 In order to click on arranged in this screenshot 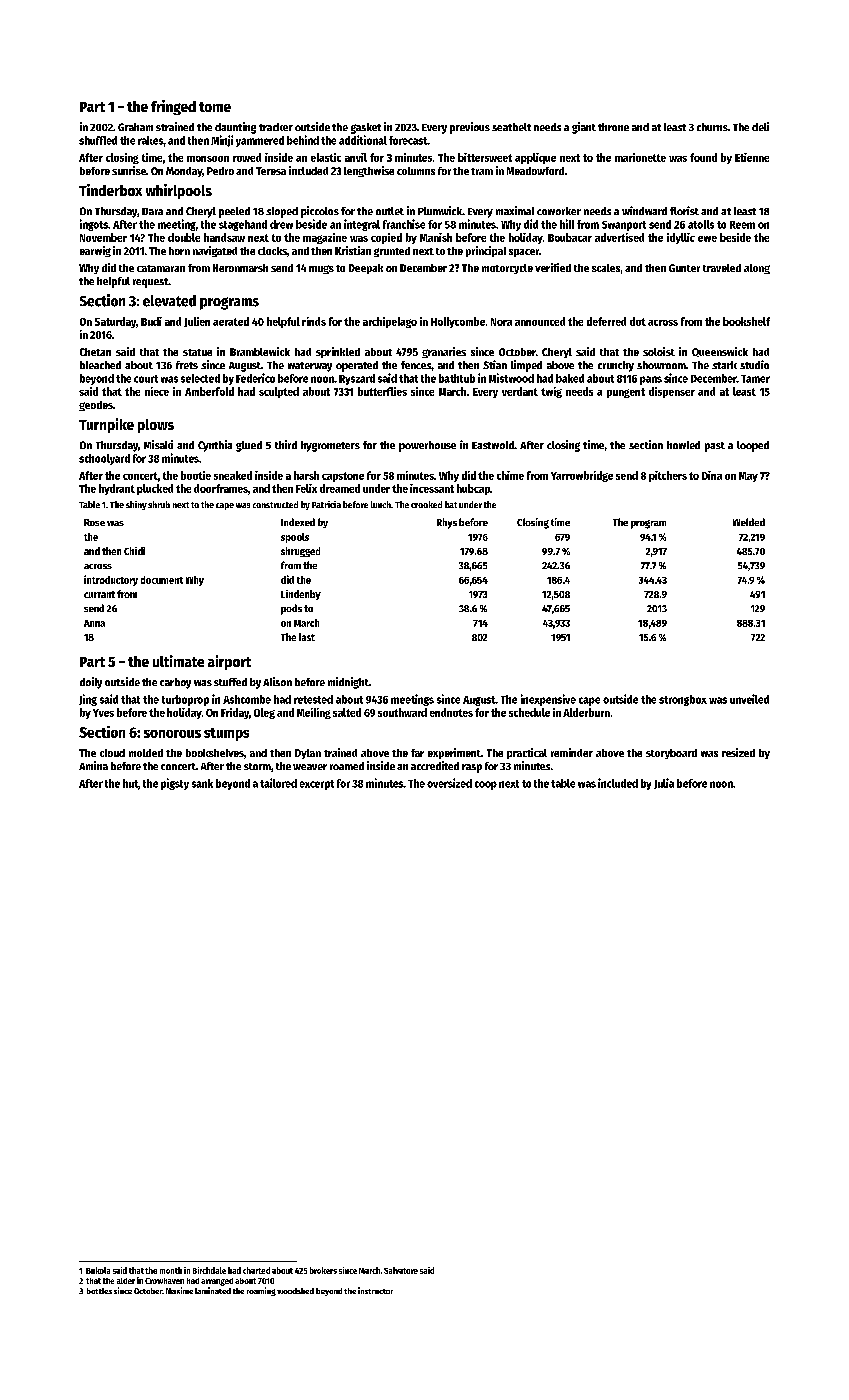, I will do `click(217, 1282)`.
